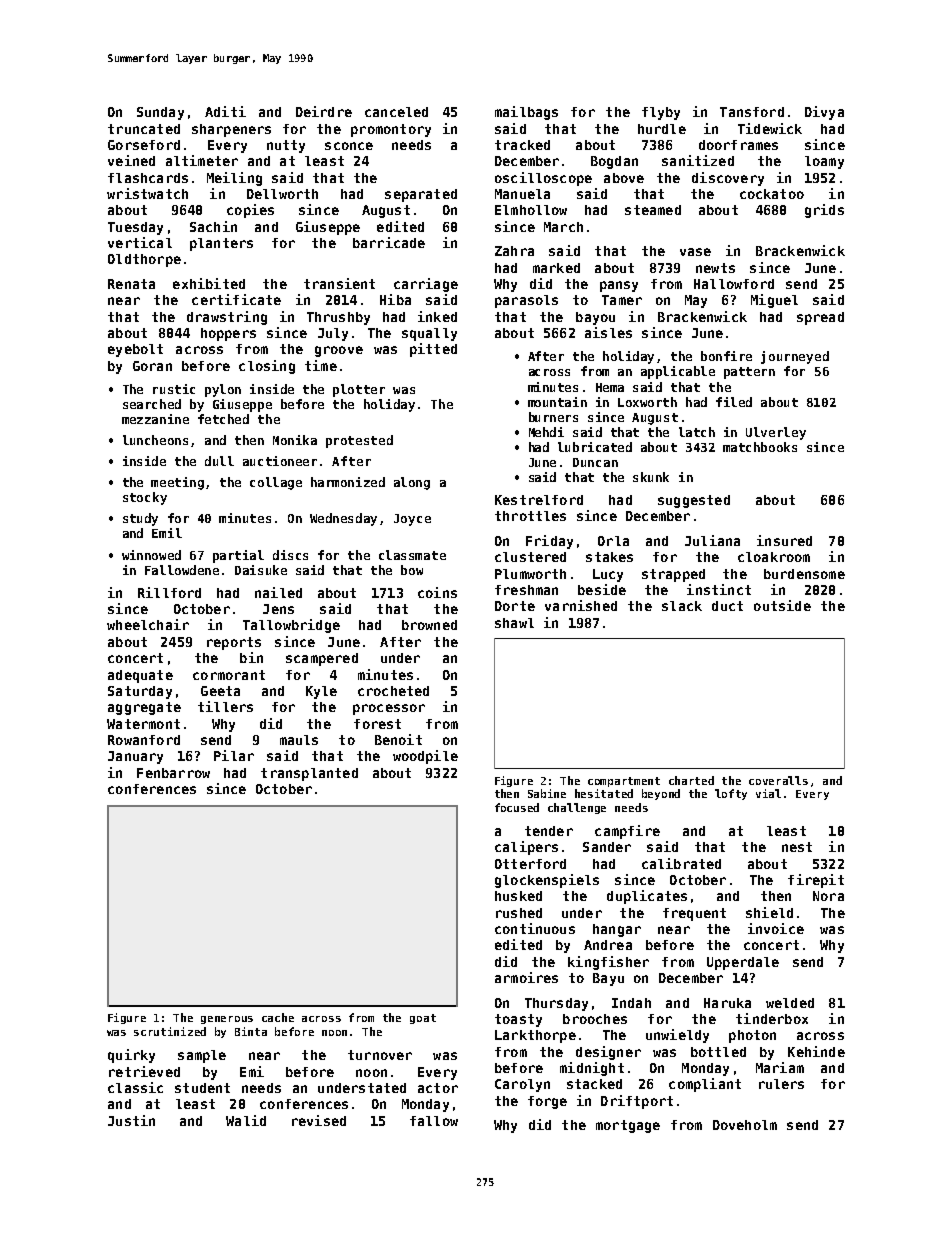 This screenshot has height=1233, width=952. I want to click on aggregate, so click(144, 708).
